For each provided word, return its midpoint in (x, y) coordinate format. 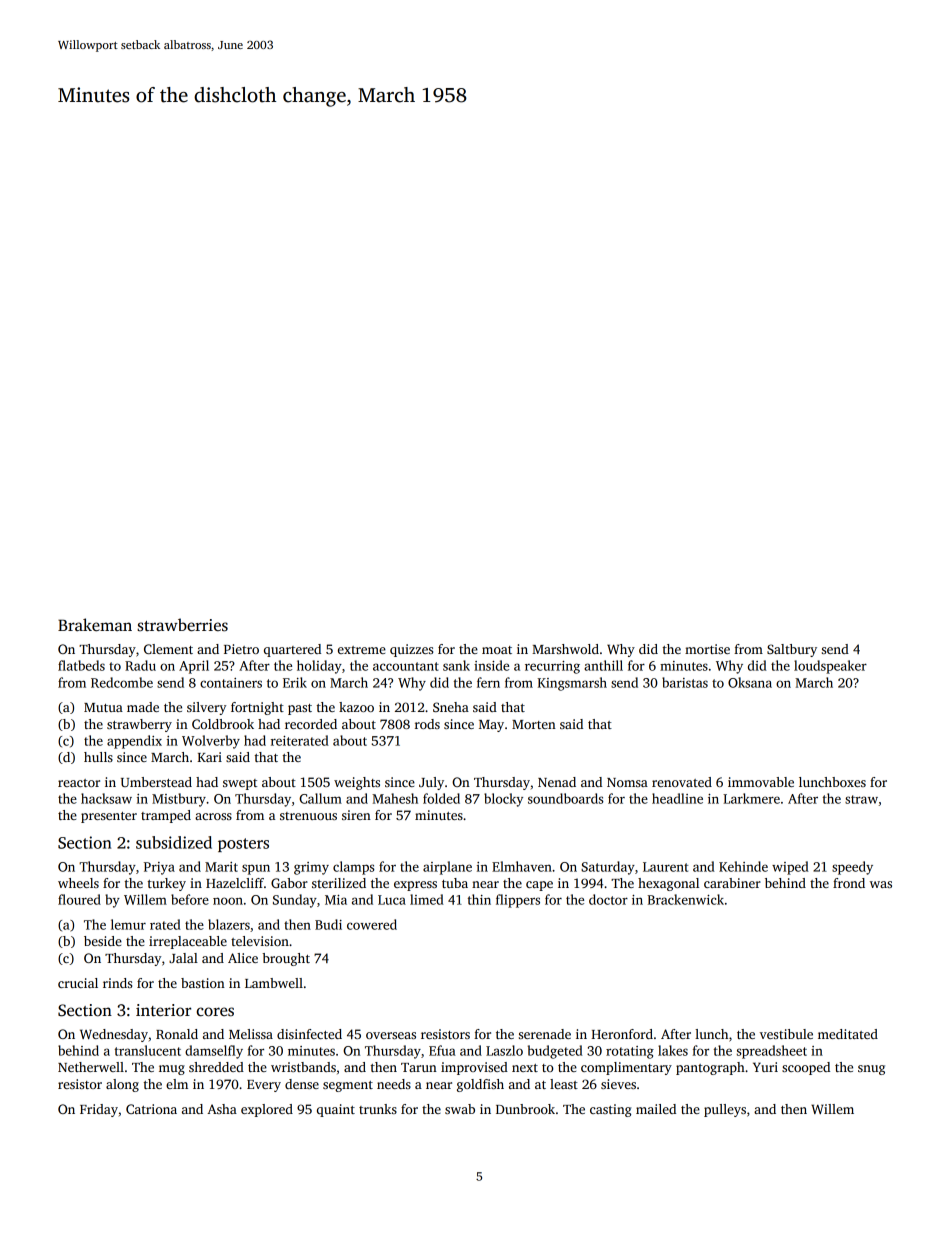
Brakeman (95, 625)
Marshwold (565, 649)
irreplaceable (188, 942)
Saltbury (792, 650)
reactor (79, 783)
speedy (852, 868)
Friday (99, 1110)
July (431, 783)
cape (539, 886)
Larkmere (751, 798)
